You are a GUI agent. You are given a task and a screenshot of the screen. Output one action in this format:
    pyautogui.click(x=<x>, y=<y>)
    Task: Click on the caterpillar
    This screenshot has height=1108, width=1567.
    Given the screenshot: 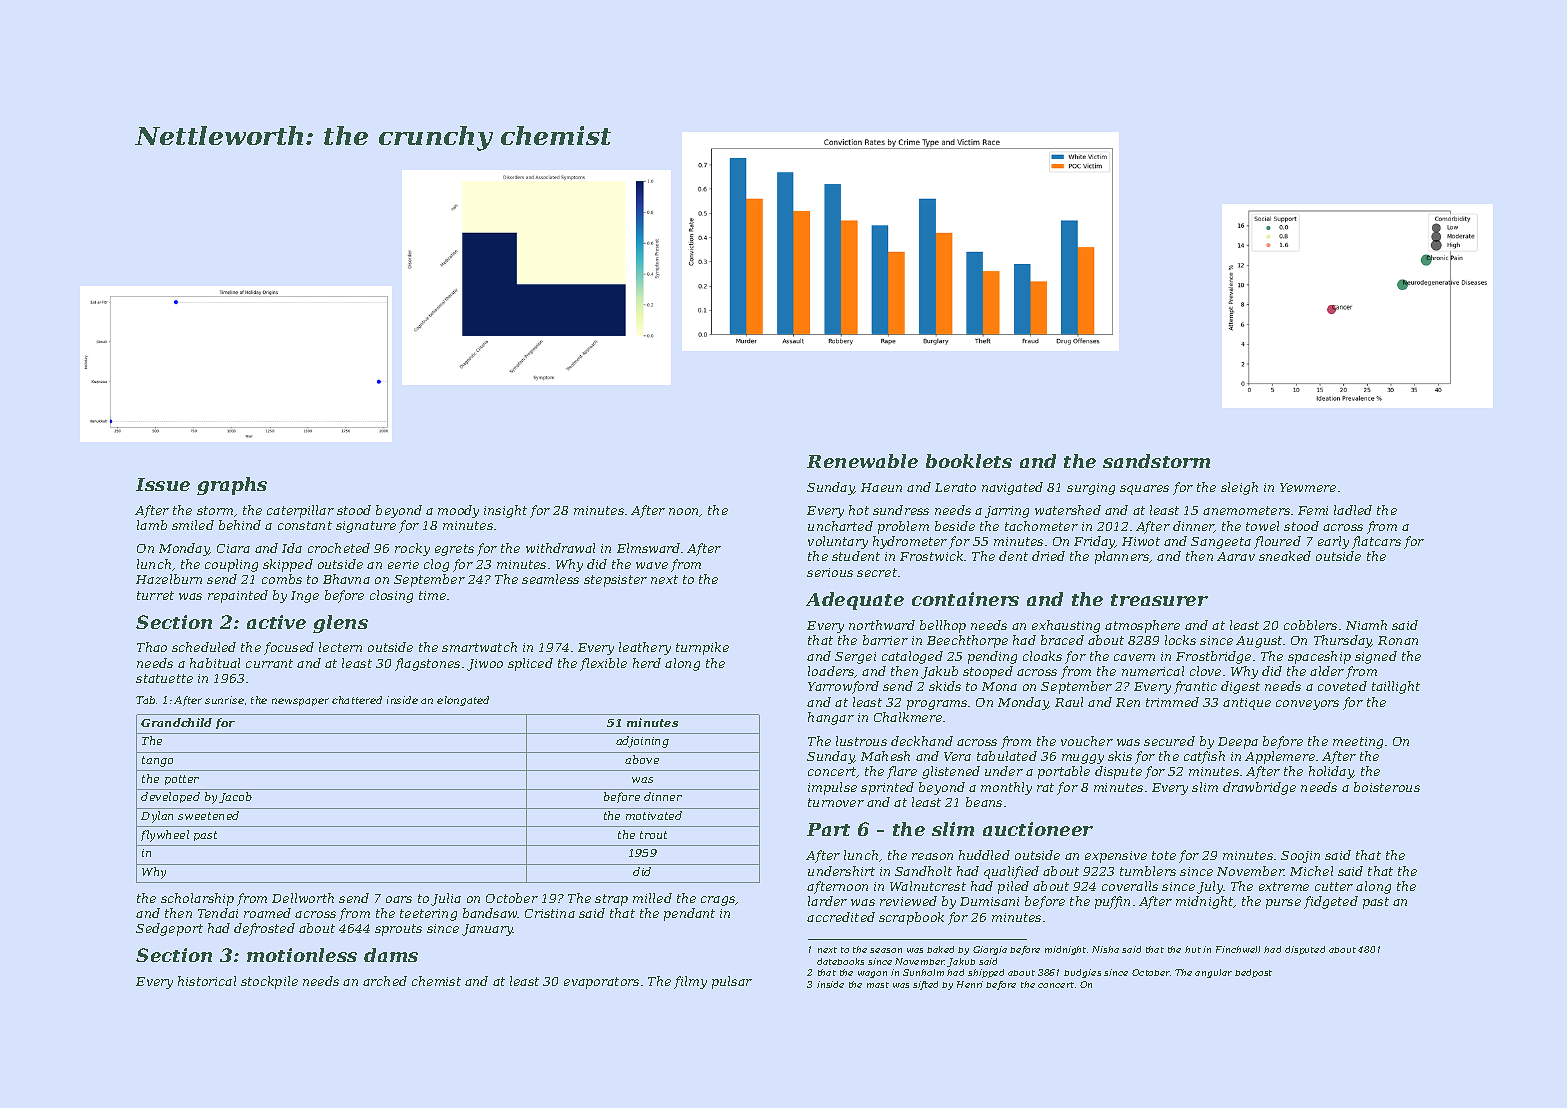 What is the action you would take?
    pyautogui.click(x=300, y=511)
